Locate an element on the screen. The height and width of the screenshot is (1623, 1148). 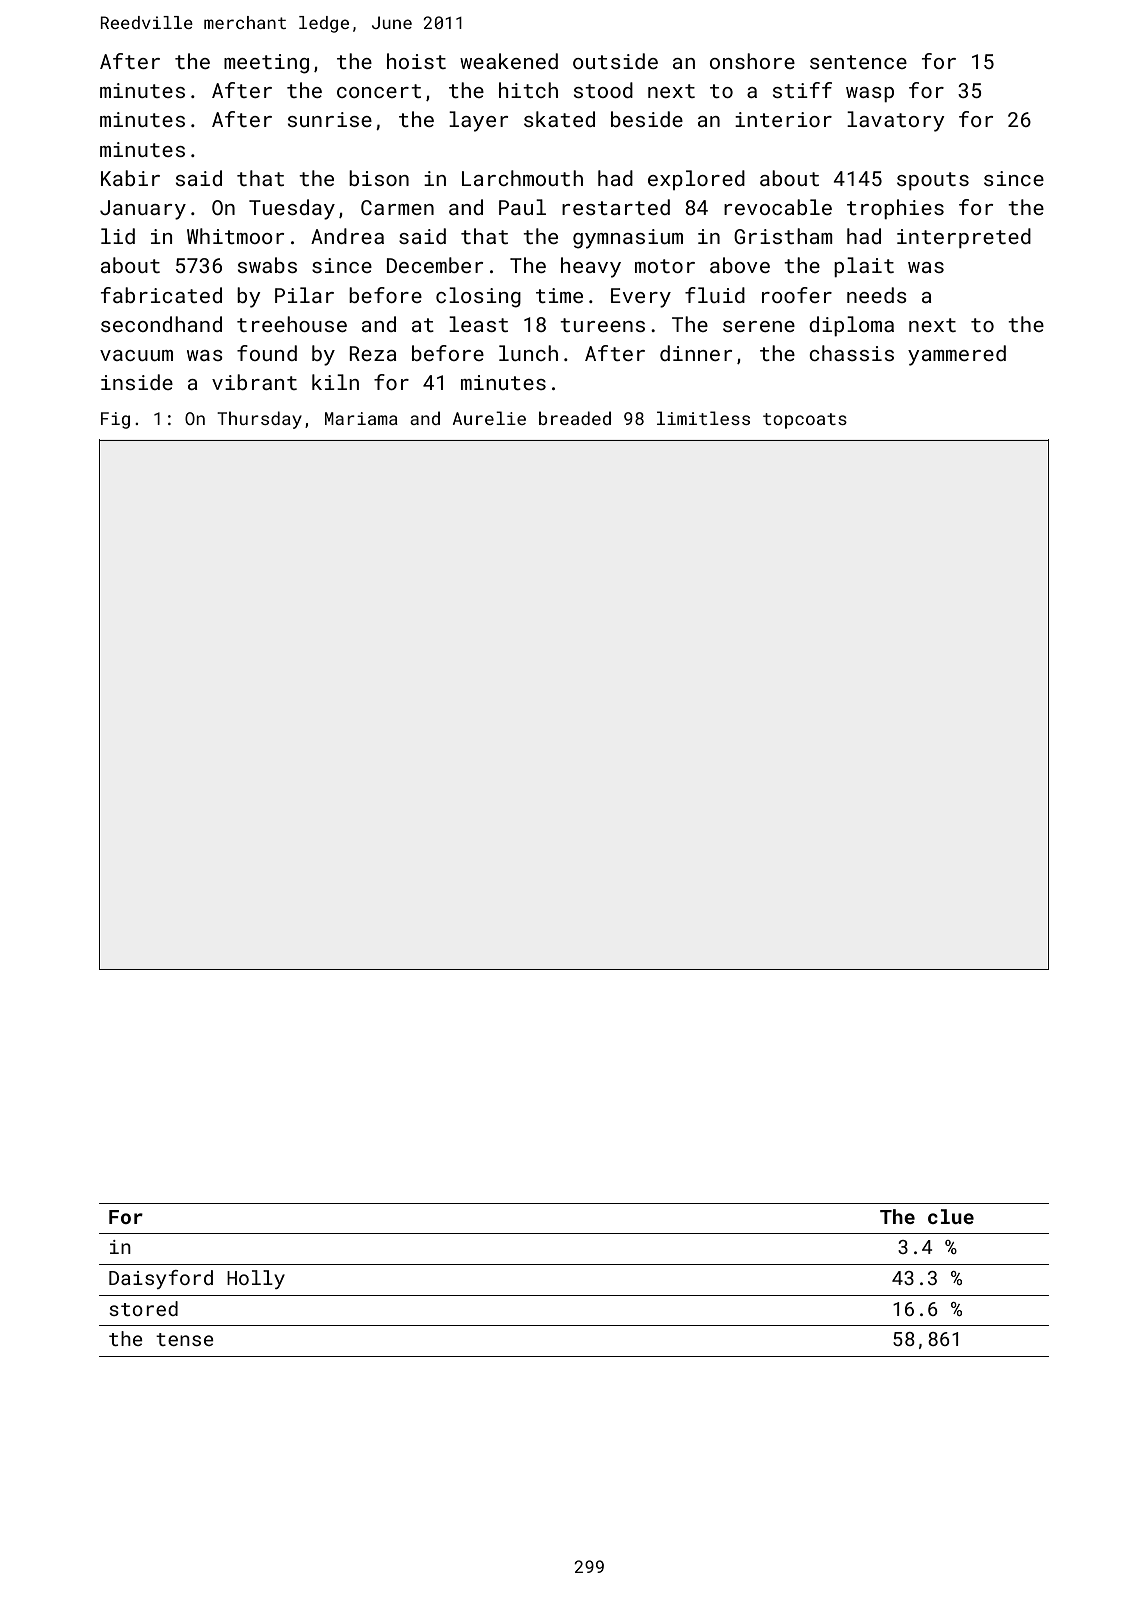
tense is located at coordinates (185, 1339).
